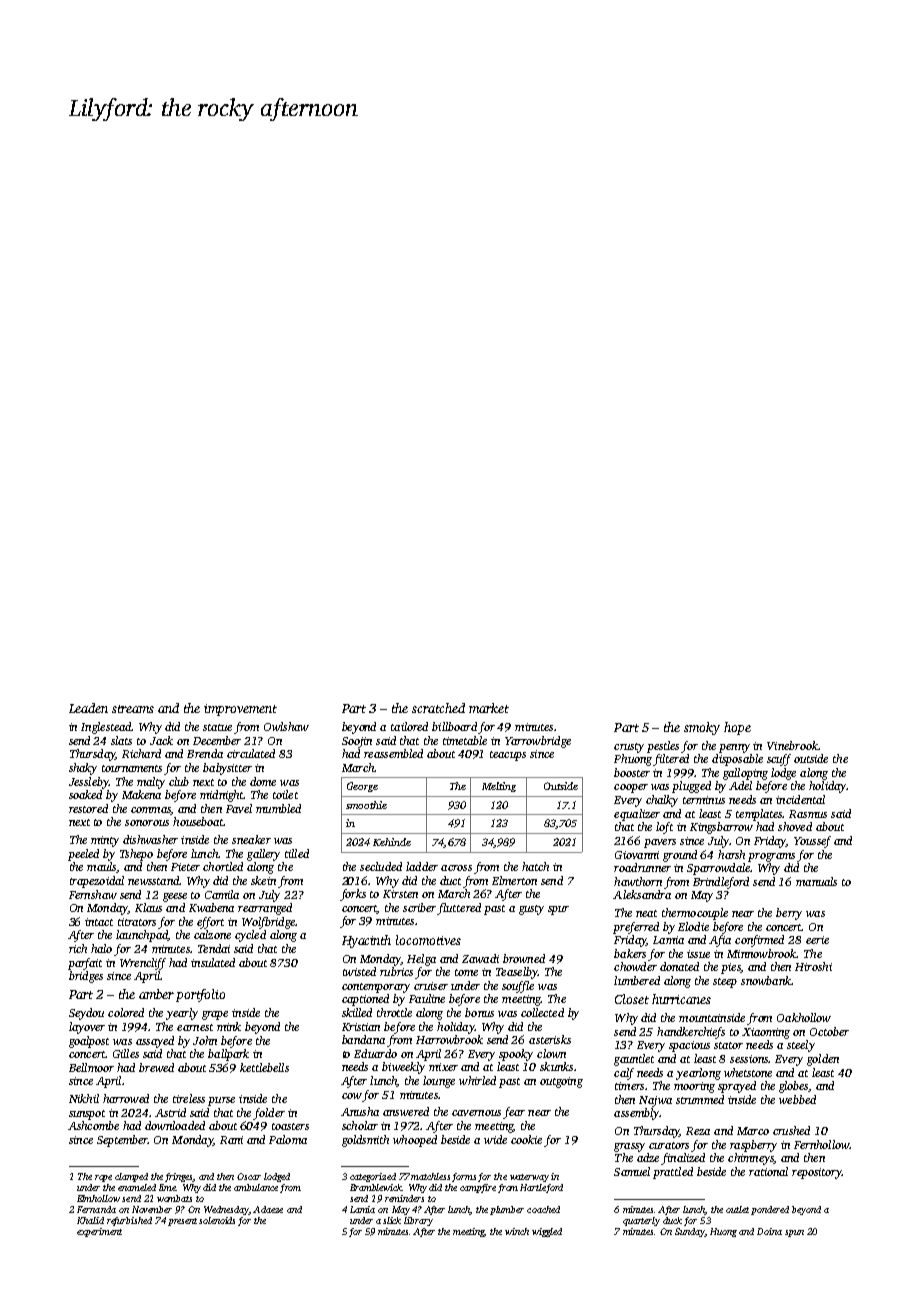 This screenshot has width=924, height=1308. What do you see at coordinates (288, 1139) in the screenshot?
I see `Paloma` at bounding box center [288, 1139].
